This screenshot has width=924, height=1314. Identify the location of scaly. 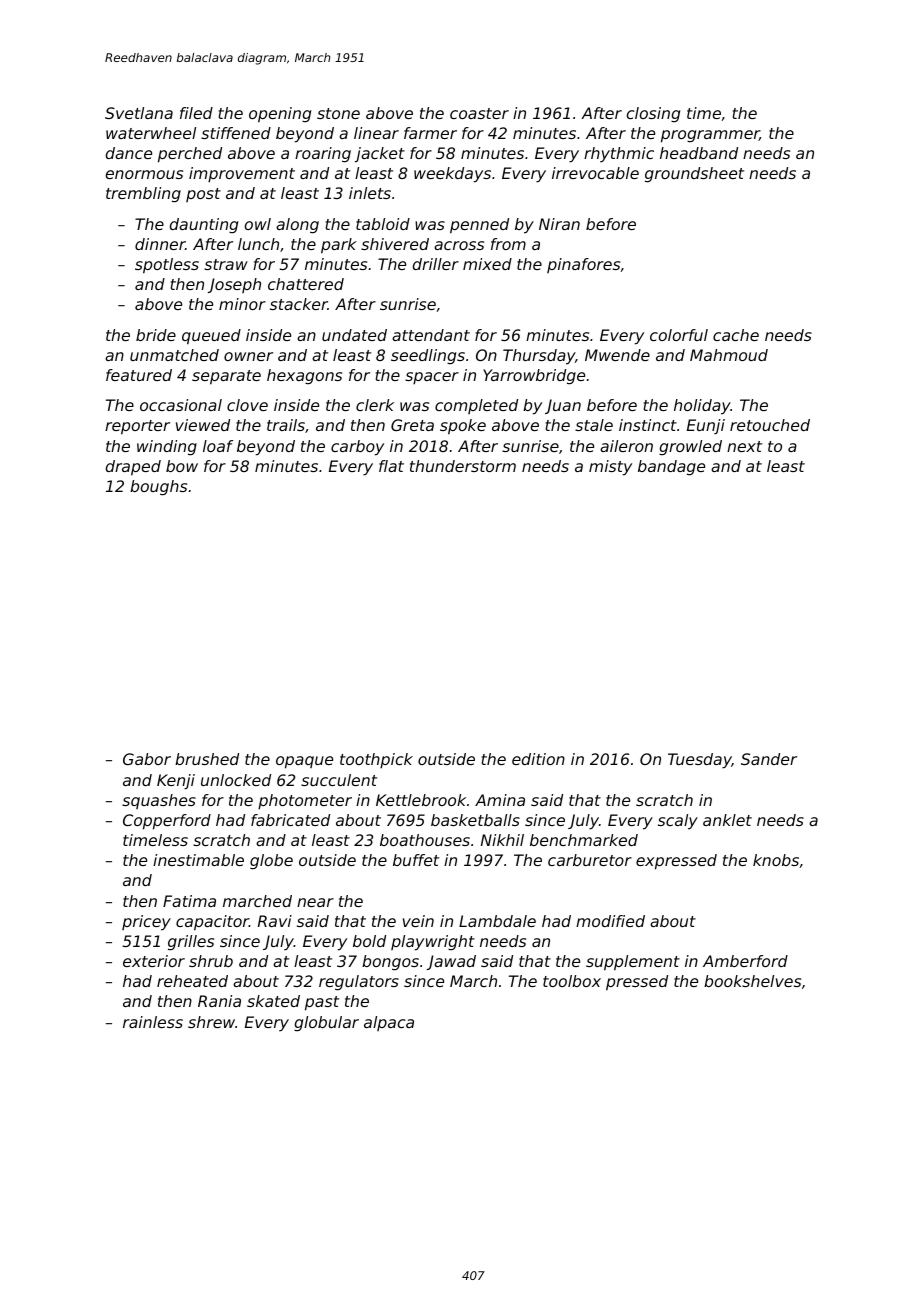
(678, 822).
